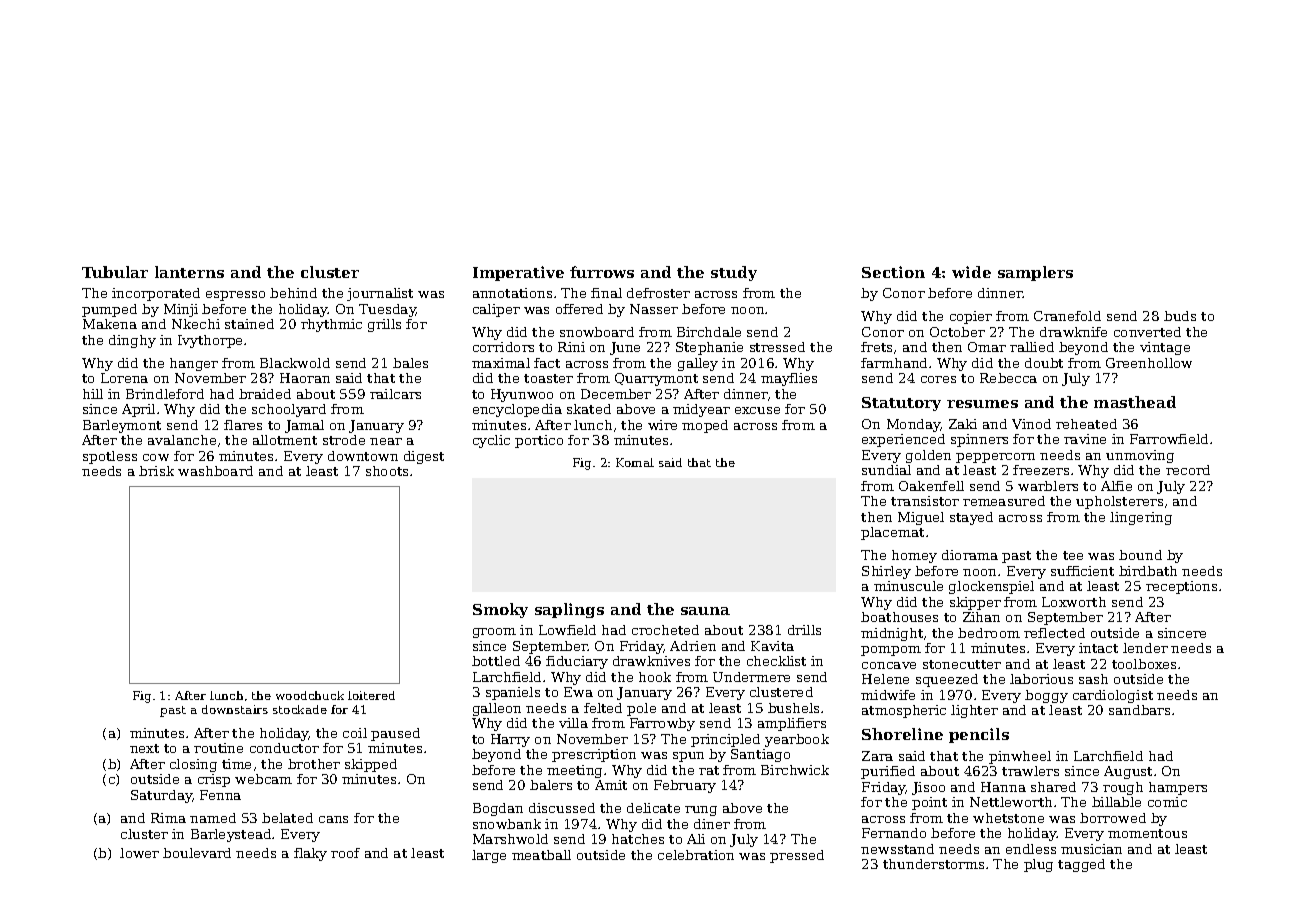 Image resolution: width=1308 pixels, height=924 pixels. I want to click on Greenhollow, so click(1149, 363).
